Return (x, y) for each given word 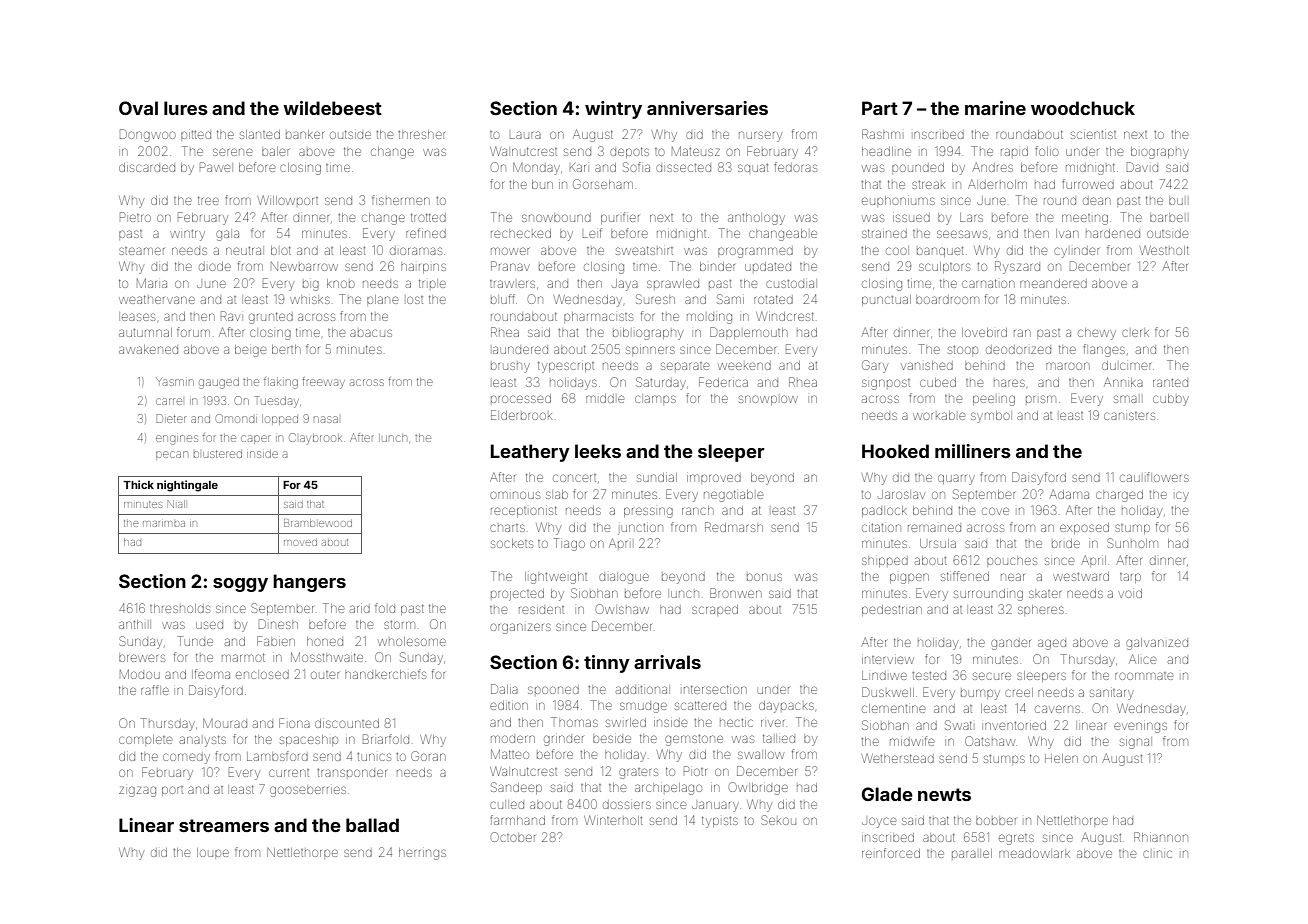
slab (557, 494)
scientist (1093, 135)
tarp (1130, 578)
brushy (510, 367)
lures (186, 108)
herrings (422, 854)
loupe (213, 852)
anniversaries (707, 108)
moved (300, 543)
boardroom (947, 300)
